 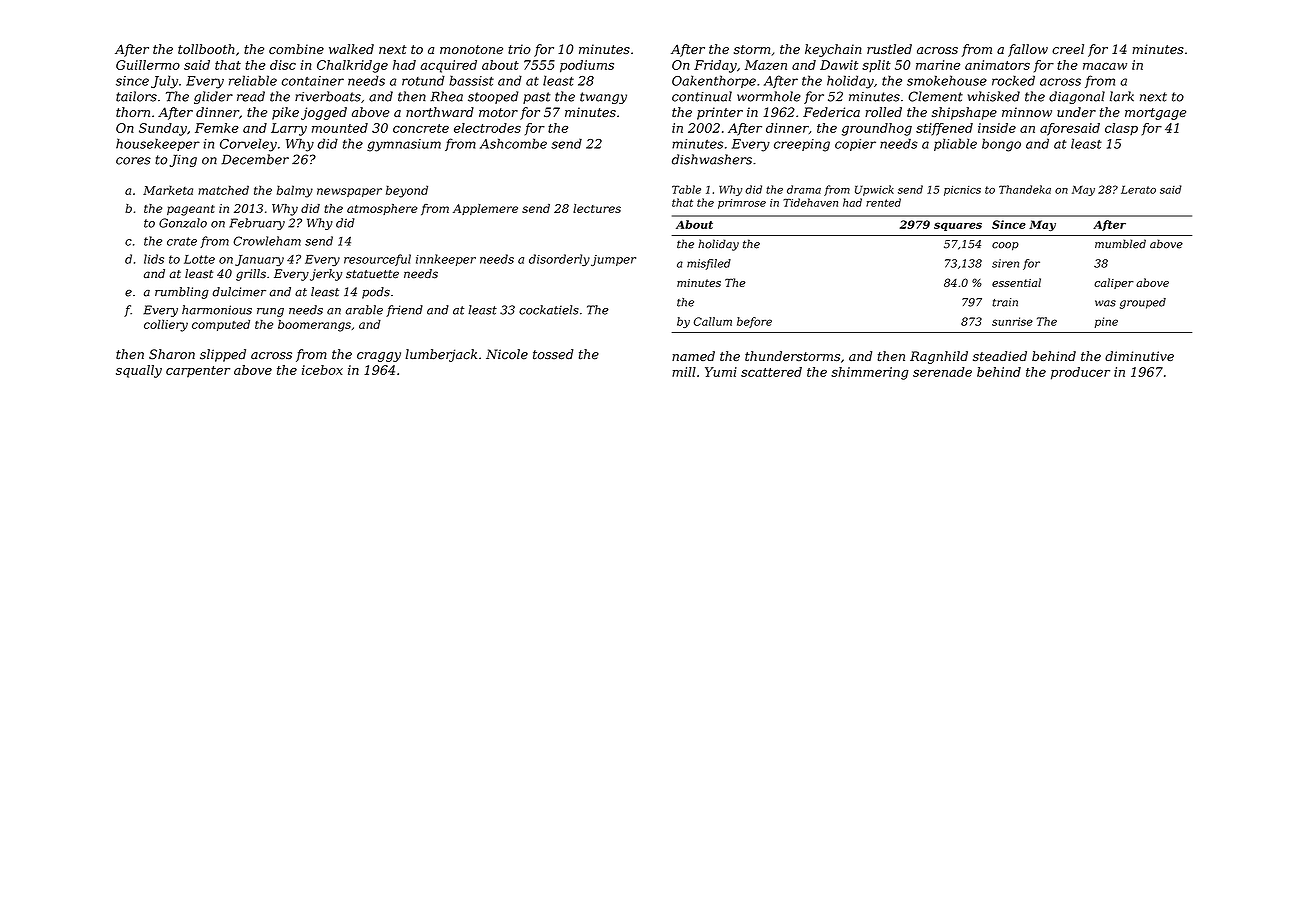 I want to click on shipshape, so click(x=964, y=113).
